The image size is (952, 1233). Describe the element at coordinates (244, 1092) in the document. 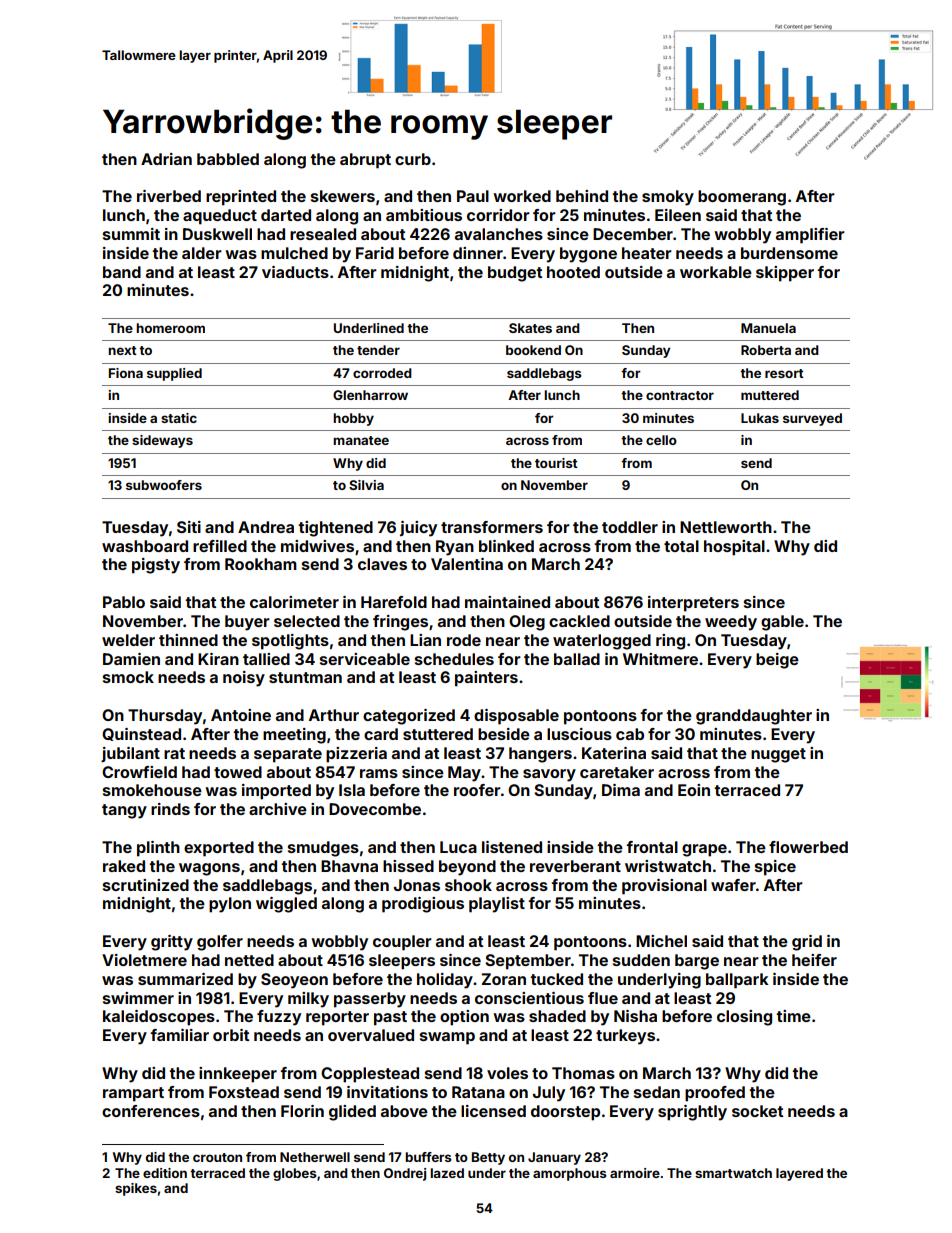

I see `Foxstead` at that location.
